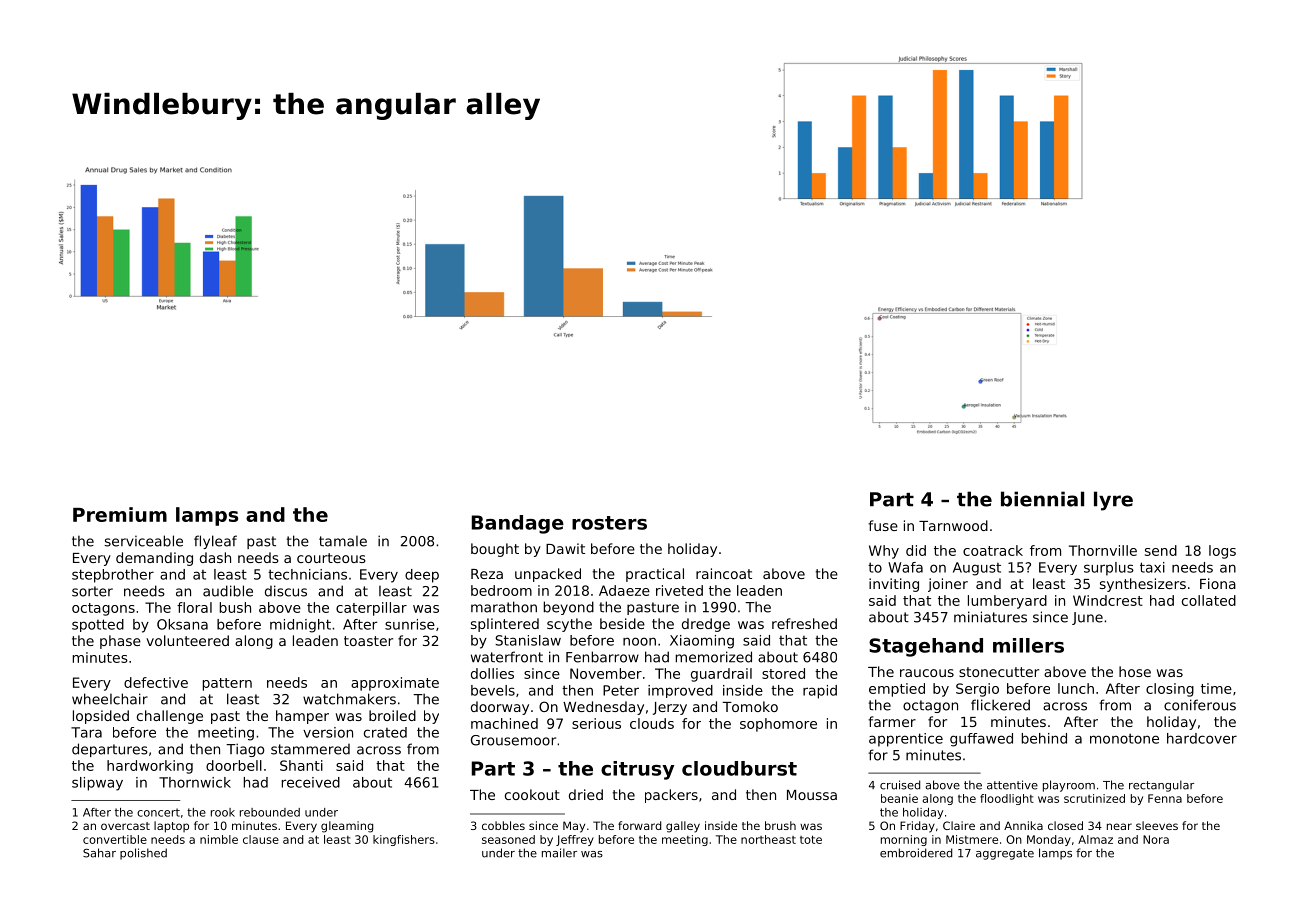 The image size is (1308, 924). Describe the element at coordinates (892, 721) in the document. I see `farmer` at that location.
